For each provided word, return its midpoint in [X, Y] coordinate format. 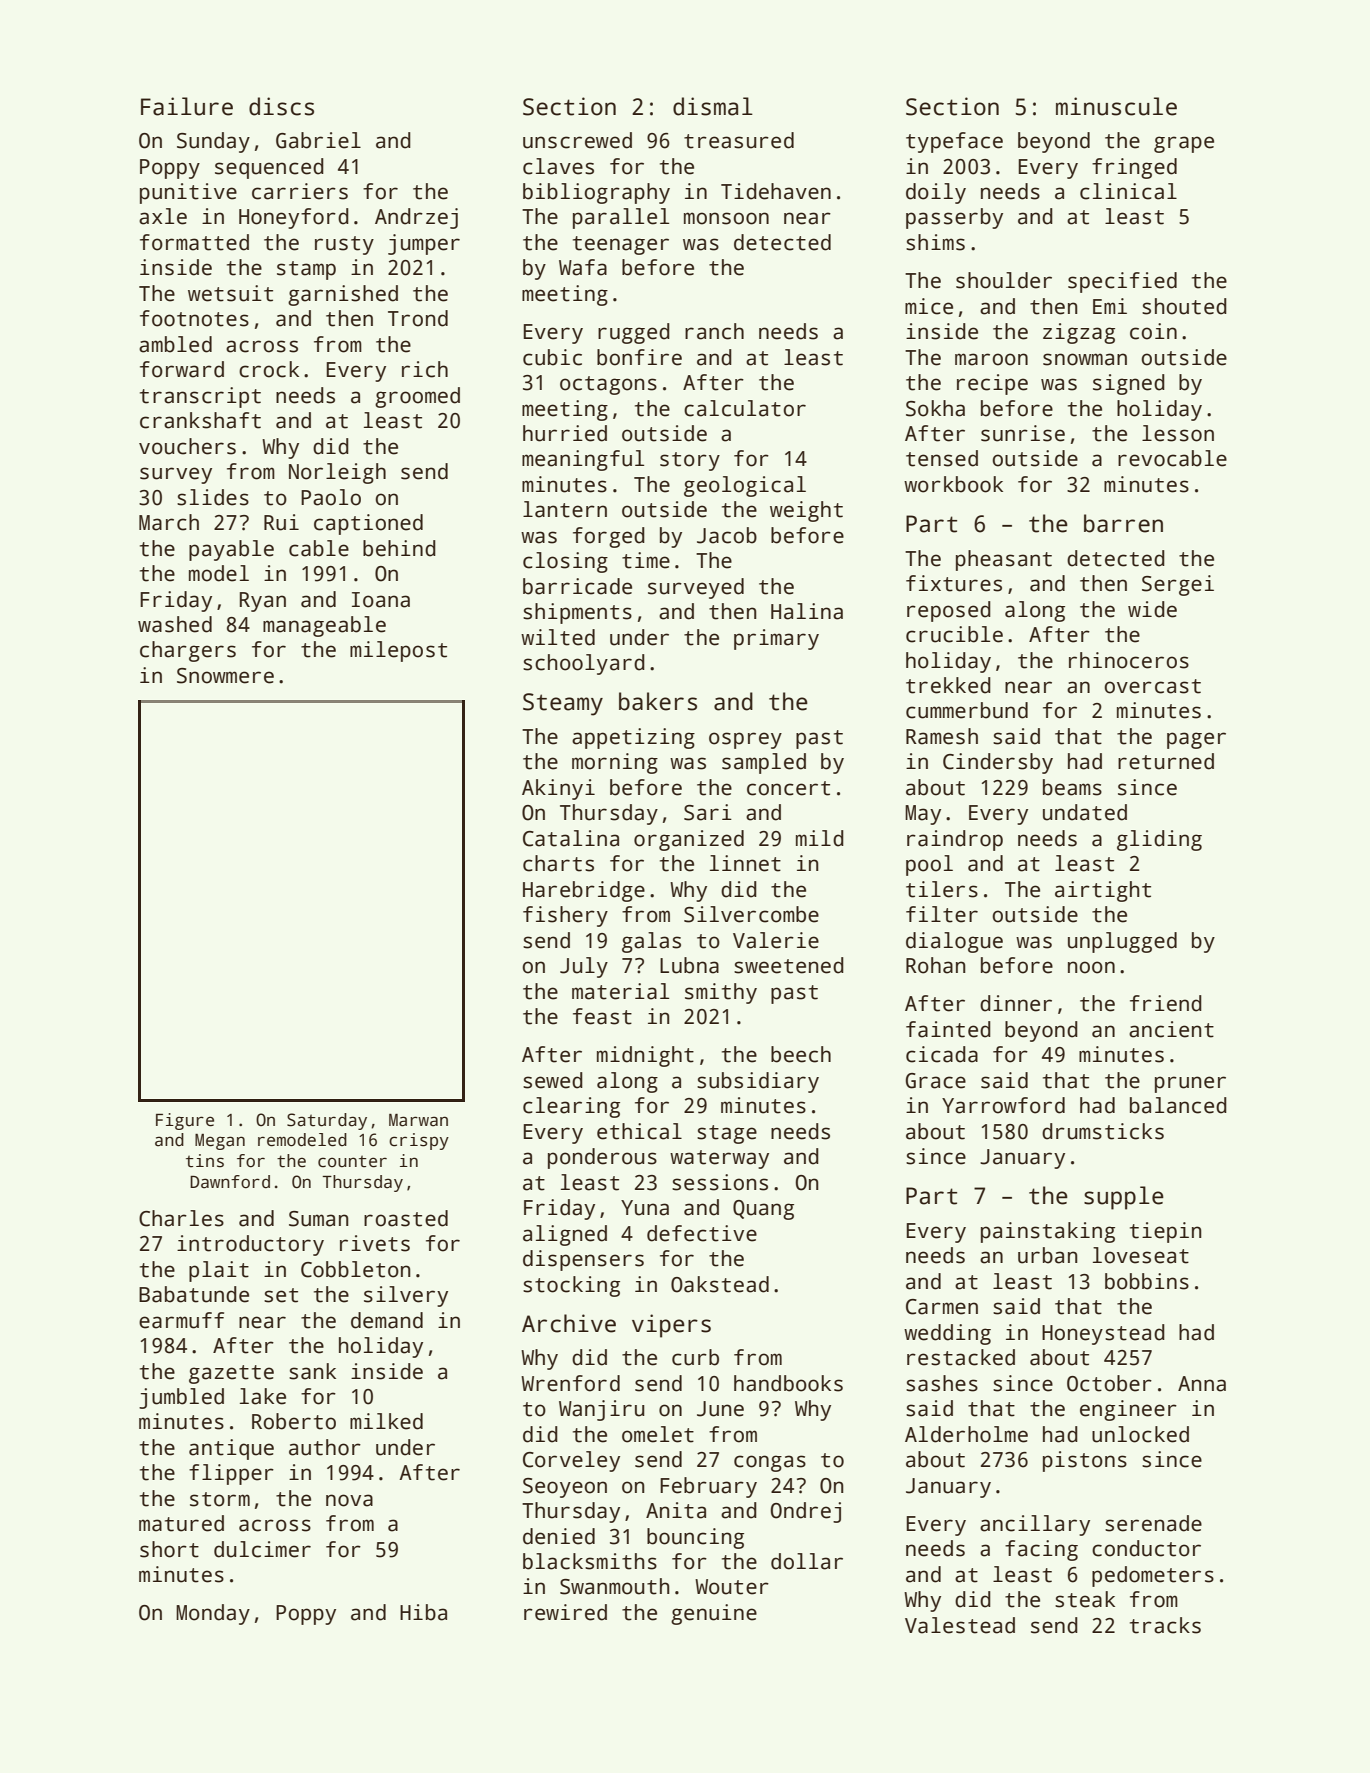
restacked [961, 1357]
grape [1184, 144]
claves [558, 166]
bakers [658, 701]
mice [929, 306]
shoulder [1004, 280]
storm [220, 1499]
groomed [417, 397]
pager [1196, 740]
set [281, 1295]
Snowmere [225, 676]
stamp [306, 270]
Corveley [571, 1461]
